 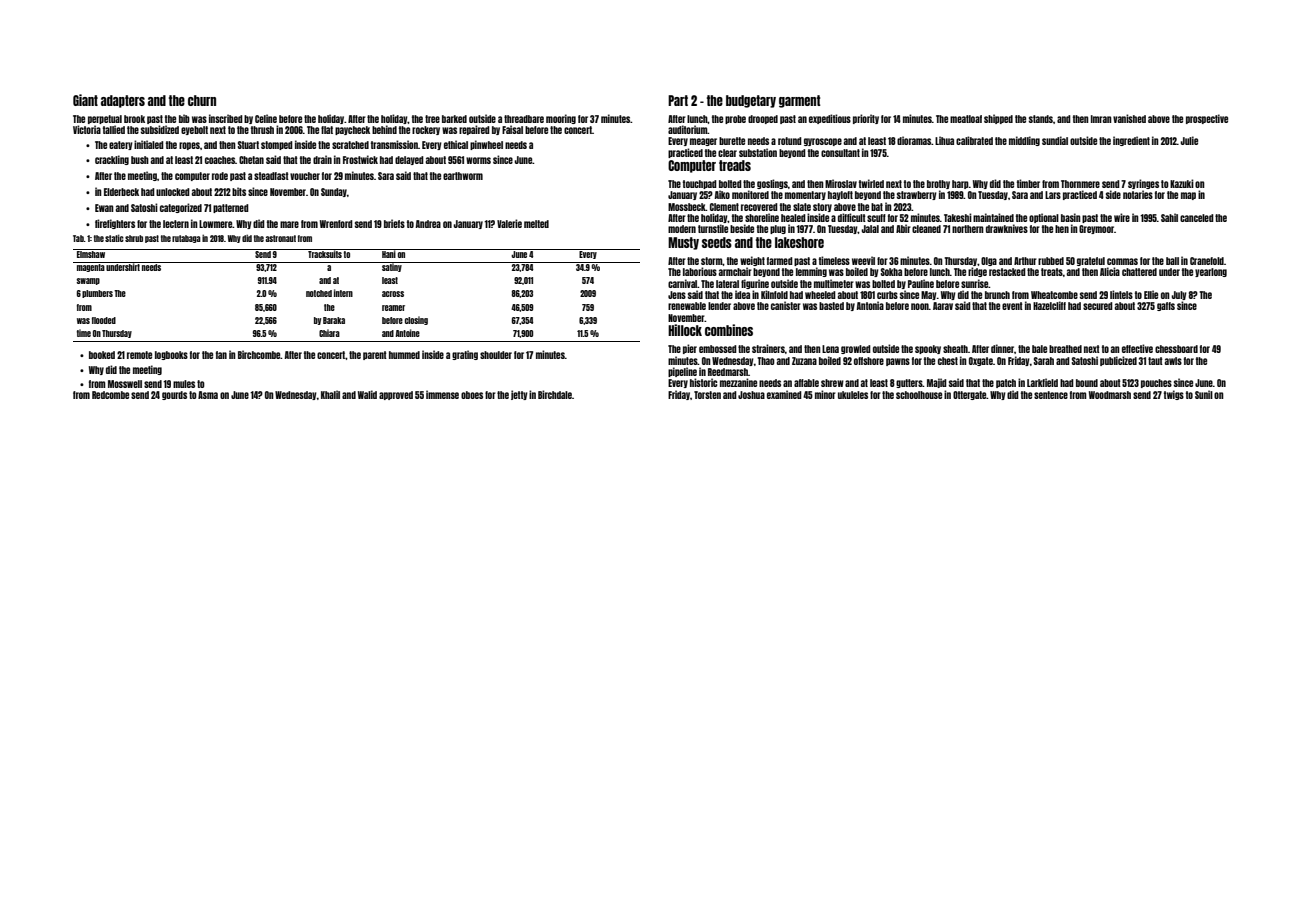 I want to click on Hazelcliff, so click(x=1049, y=305).
